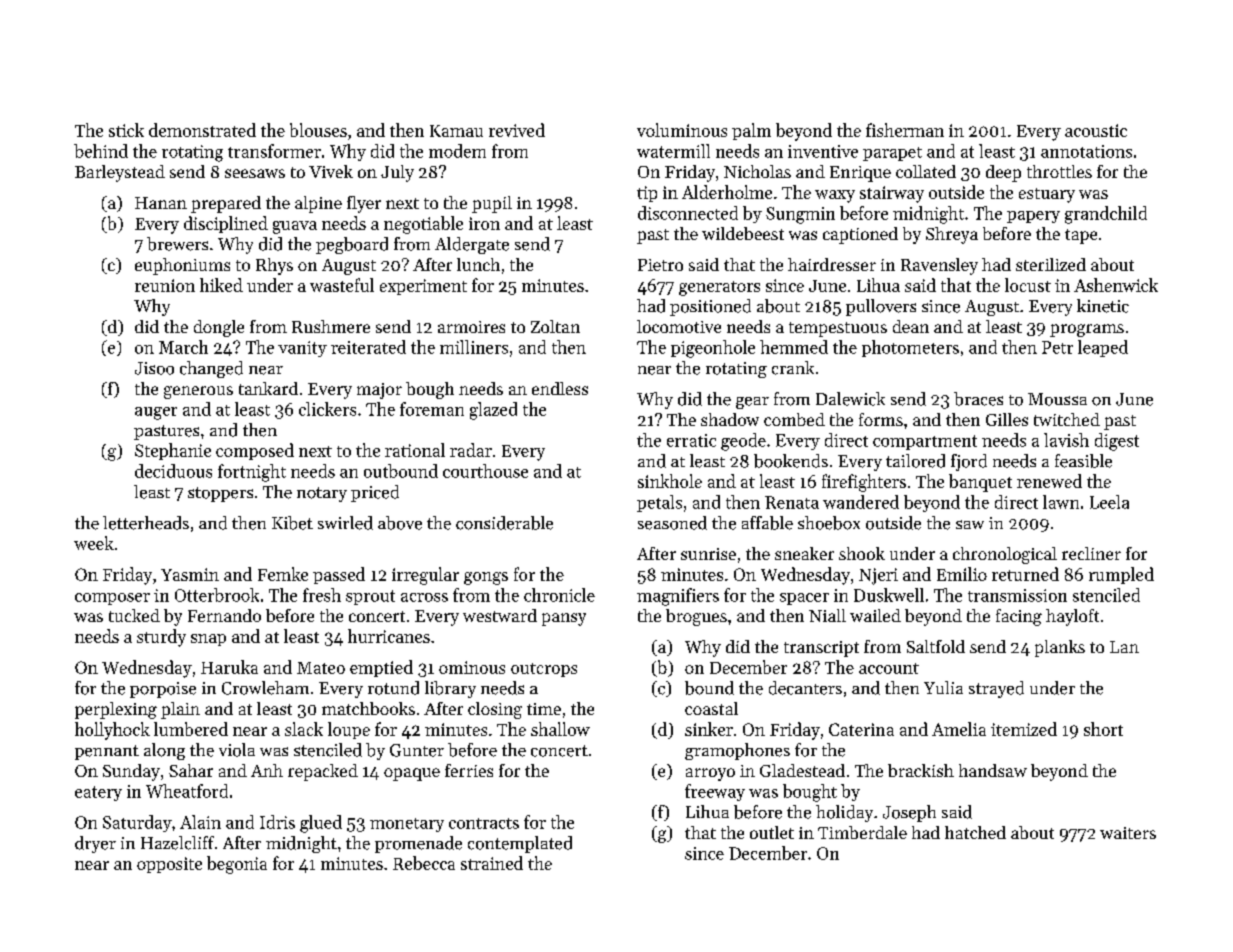 This document has height=952, width=1233. Describe the element at coordinates (169, 865) in the document. I see `opposite` at that location.
